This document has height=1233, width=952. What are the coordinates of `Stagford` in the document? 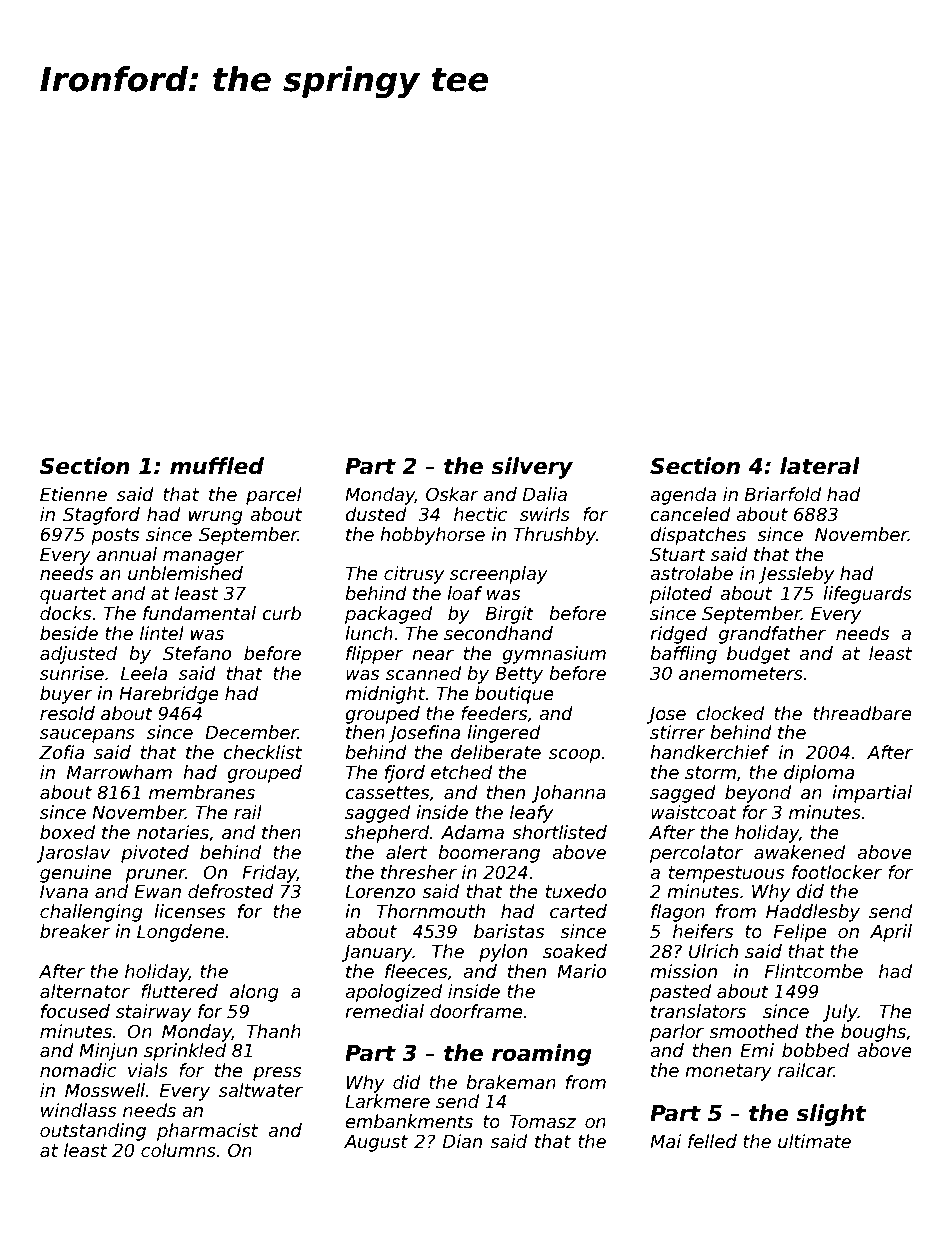 It's located at (101, 516).
